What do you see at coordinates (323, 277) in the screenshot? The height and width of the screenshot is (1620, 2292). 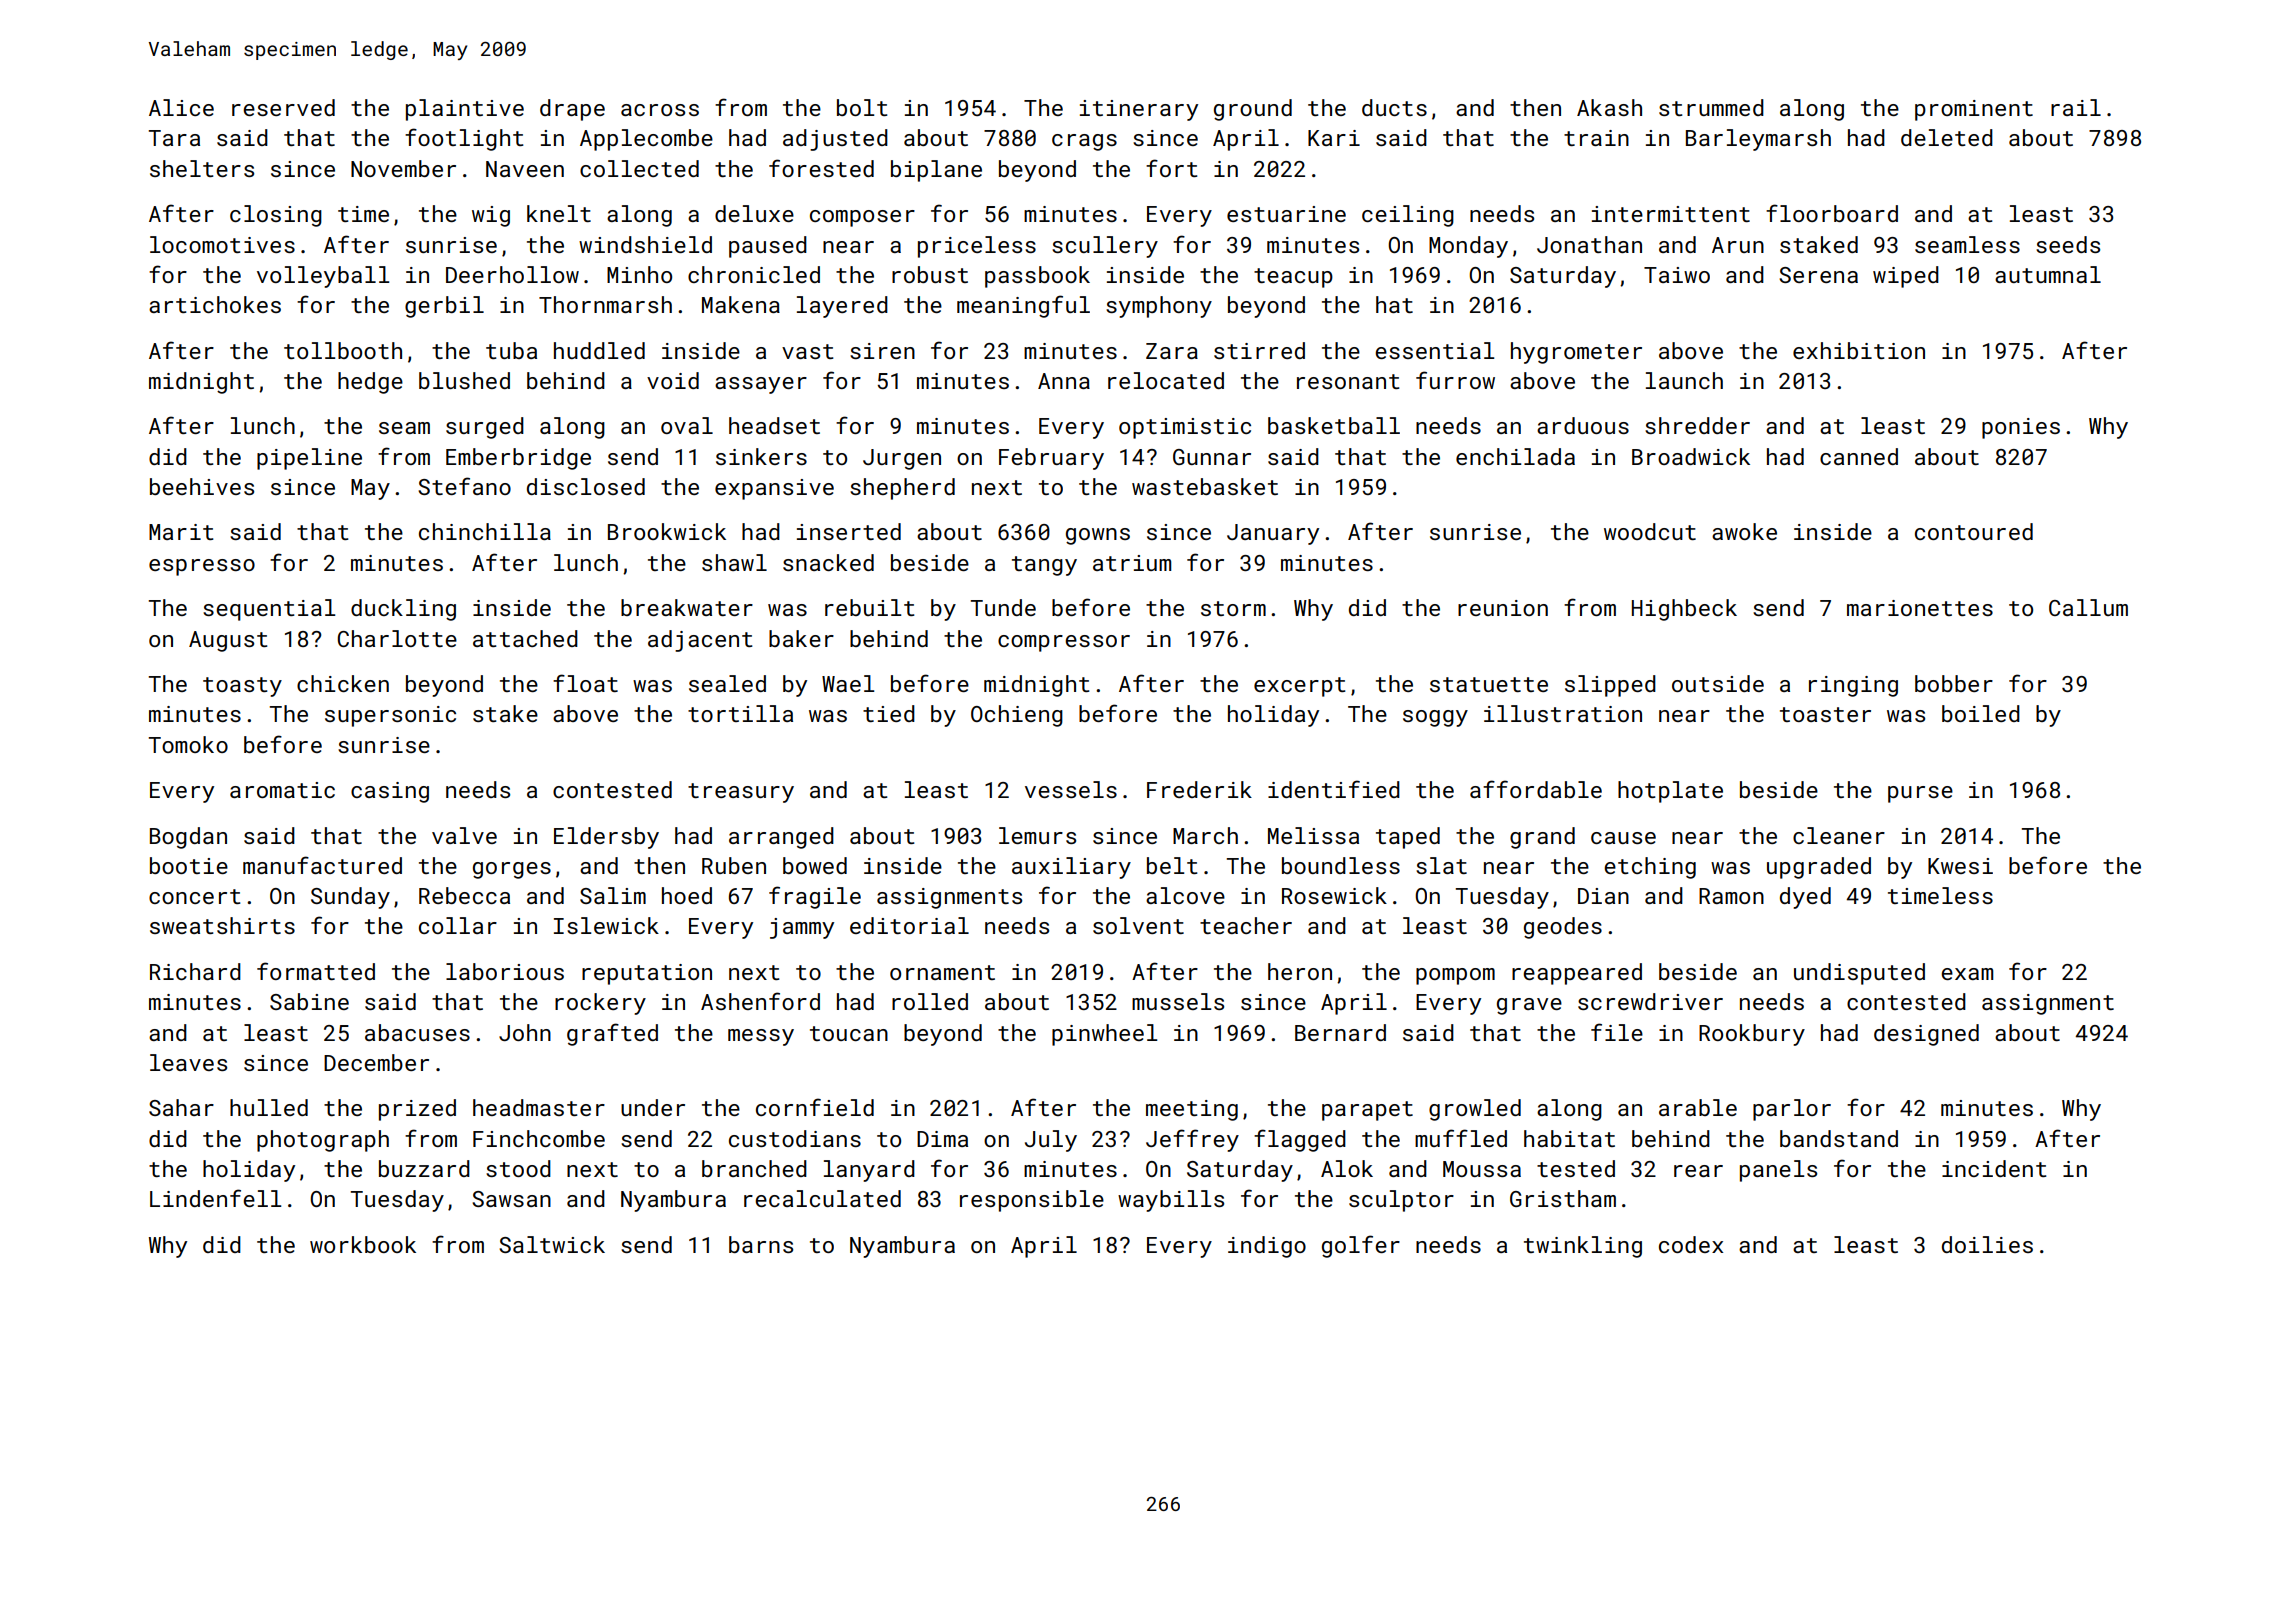 I see `volleyball` at bounding box center [323, 277].
